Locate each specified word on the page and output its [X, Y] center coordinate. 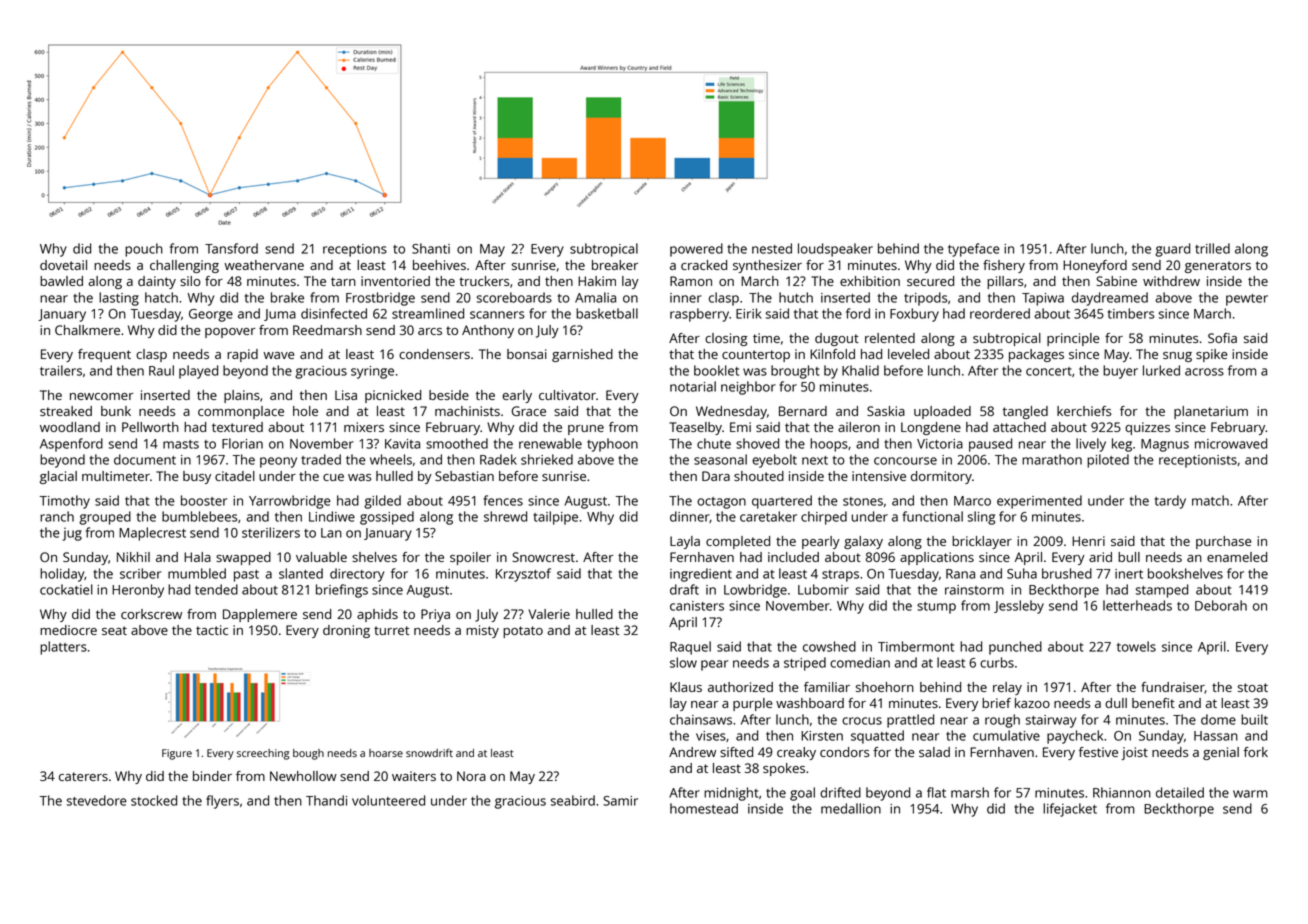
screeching [263, 754]
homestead [704, 808]
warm [1250, 794]
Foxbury [914, 315]
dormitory [941, 477]
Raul [161, 370]
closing [726, 339]
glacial [58, 477]
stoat [1253, 687]
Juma [280, 315]
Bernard [803, 411]
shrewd [505, 516]
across [1204, 372]
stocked [154, 800]
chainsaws [701, 719]
